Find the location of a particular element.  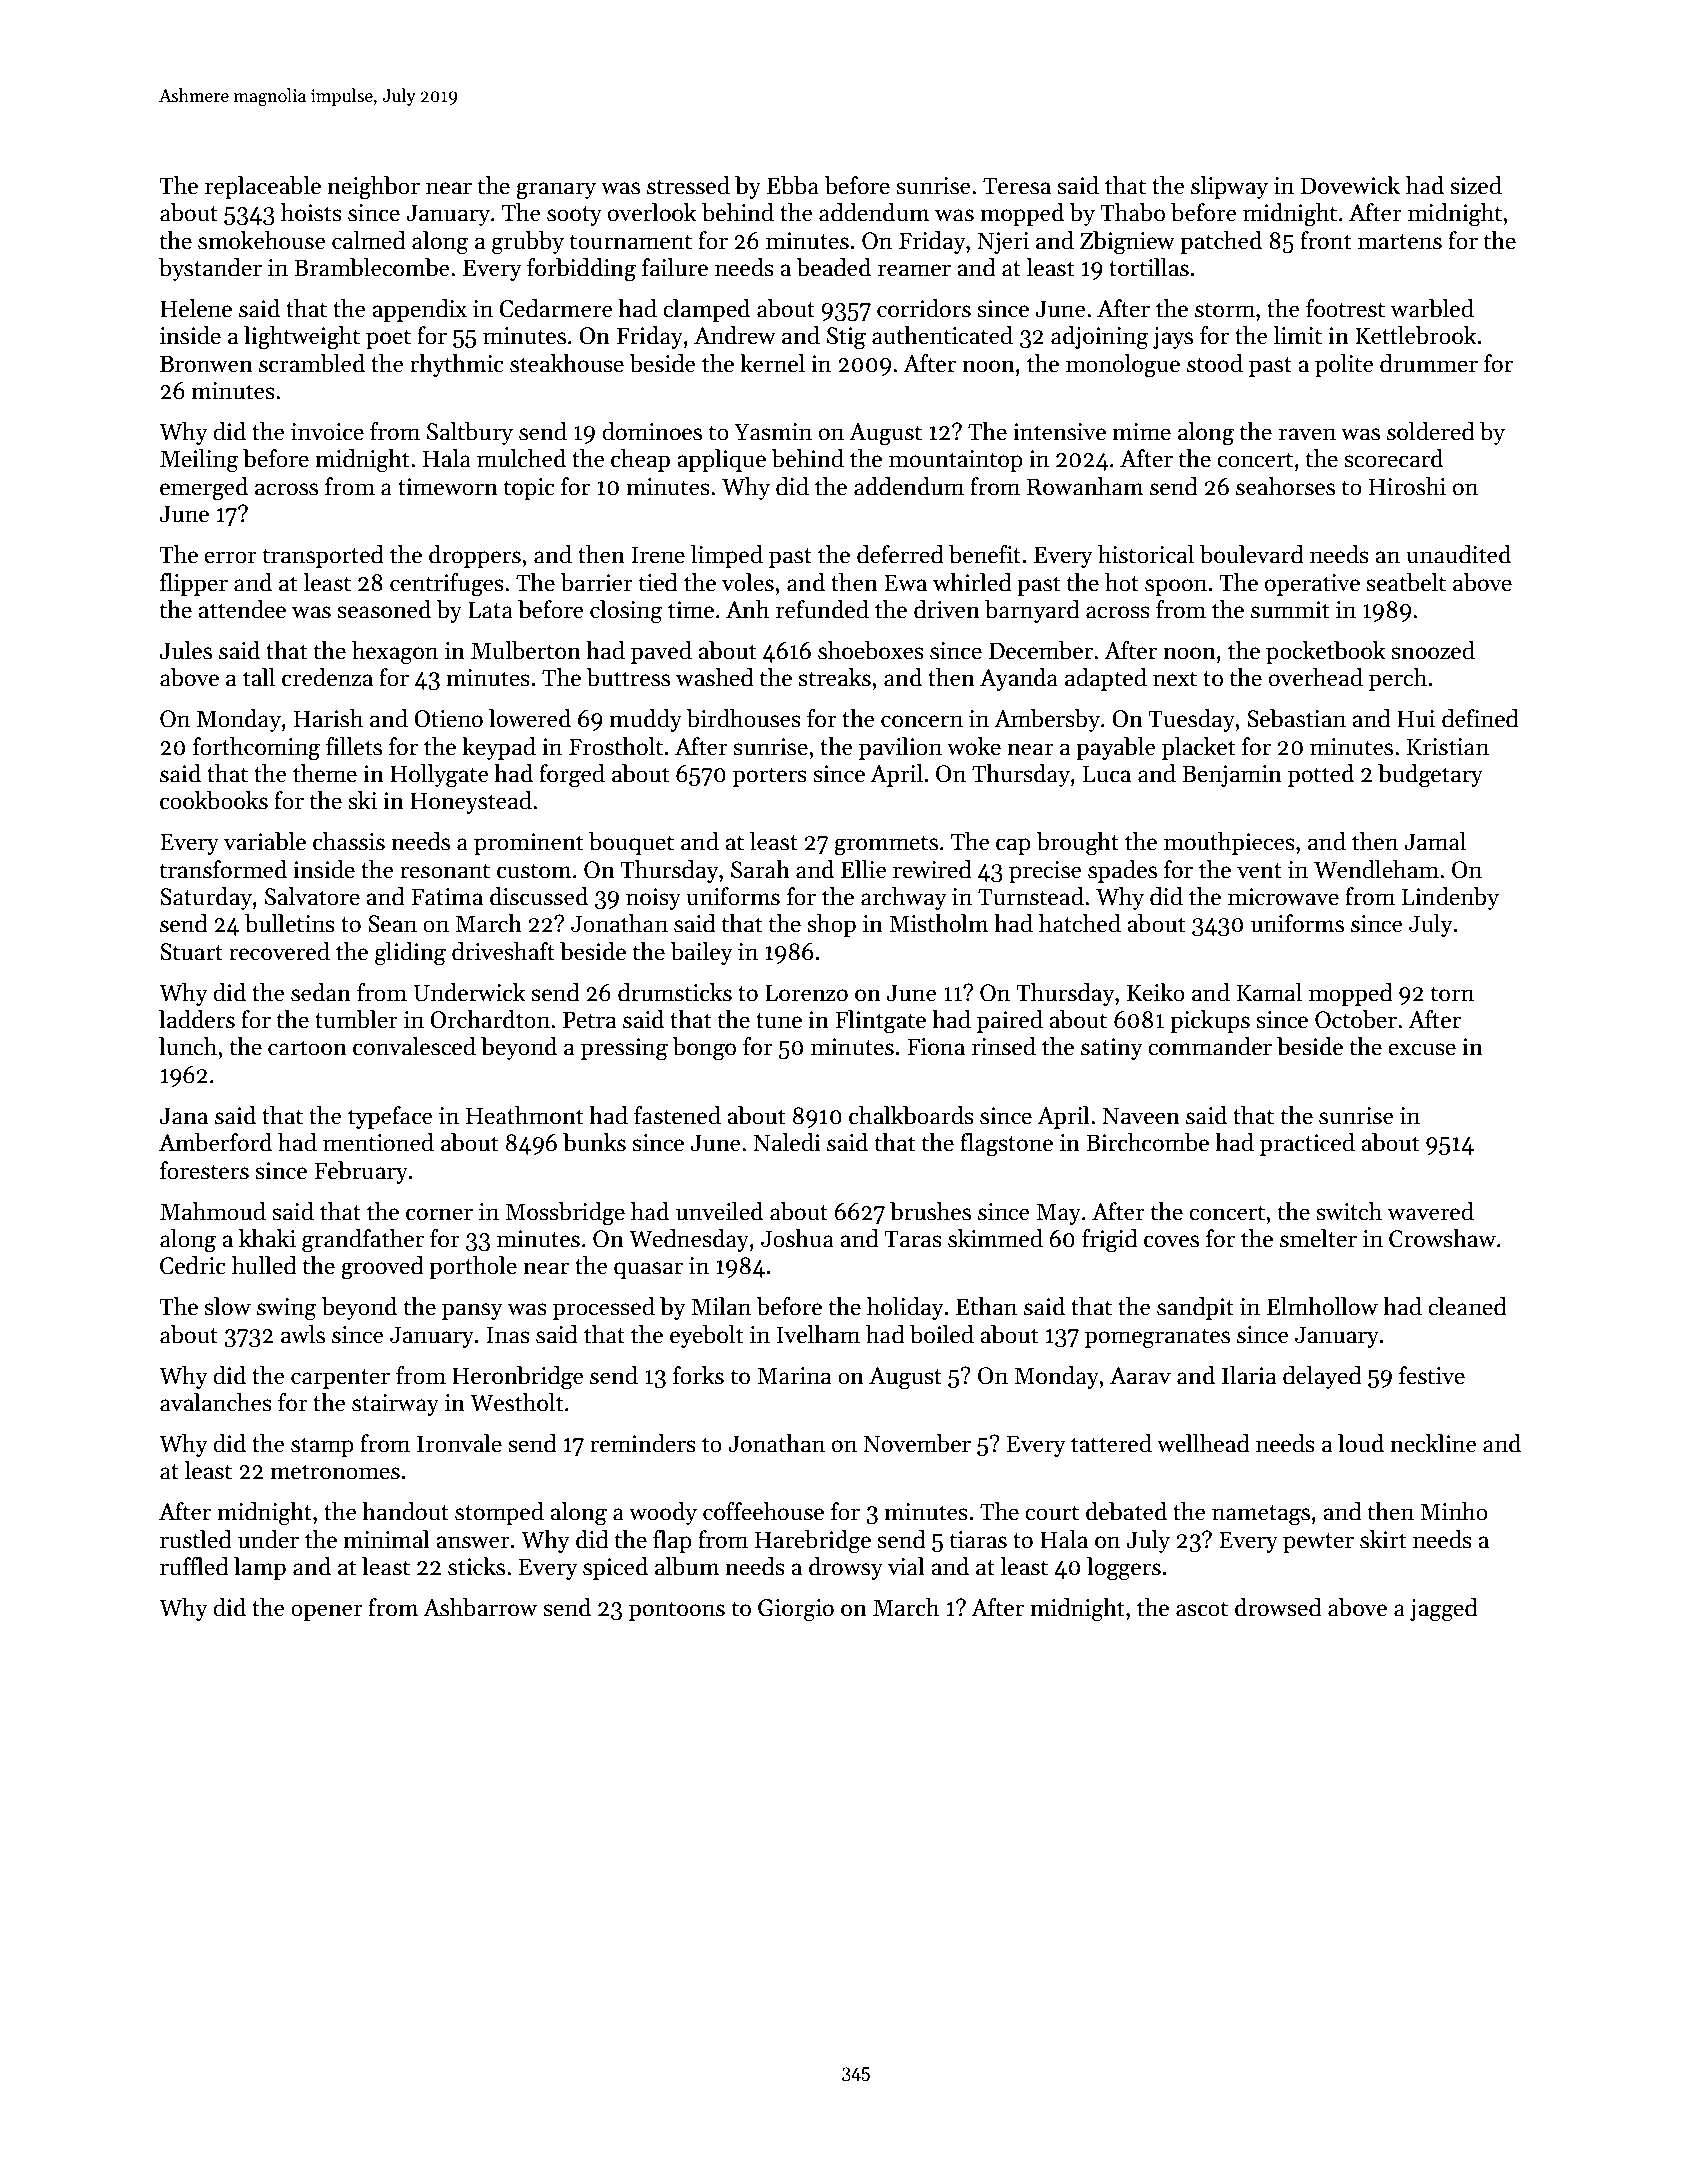

soldered is located at coordinates (1431, 431).
